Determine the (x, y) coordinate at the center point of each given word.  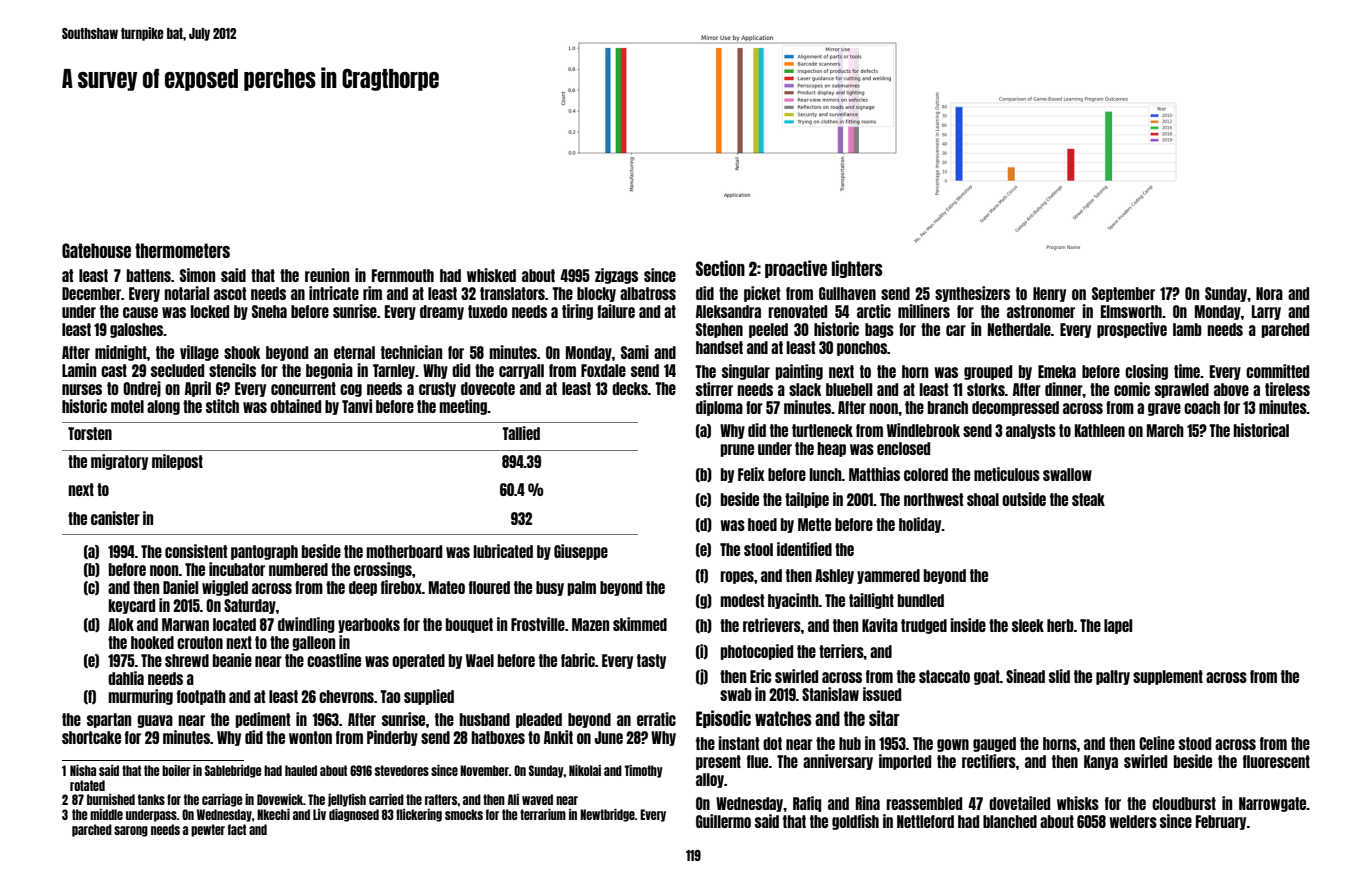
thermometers (182, 250)
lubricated (503, 551)
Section (720, 268)
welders (1133, 821)
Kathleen (1100, 430)
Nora (1269, 293)
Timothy (643, 771)
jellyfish (347, 800)
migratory (119, 462)
